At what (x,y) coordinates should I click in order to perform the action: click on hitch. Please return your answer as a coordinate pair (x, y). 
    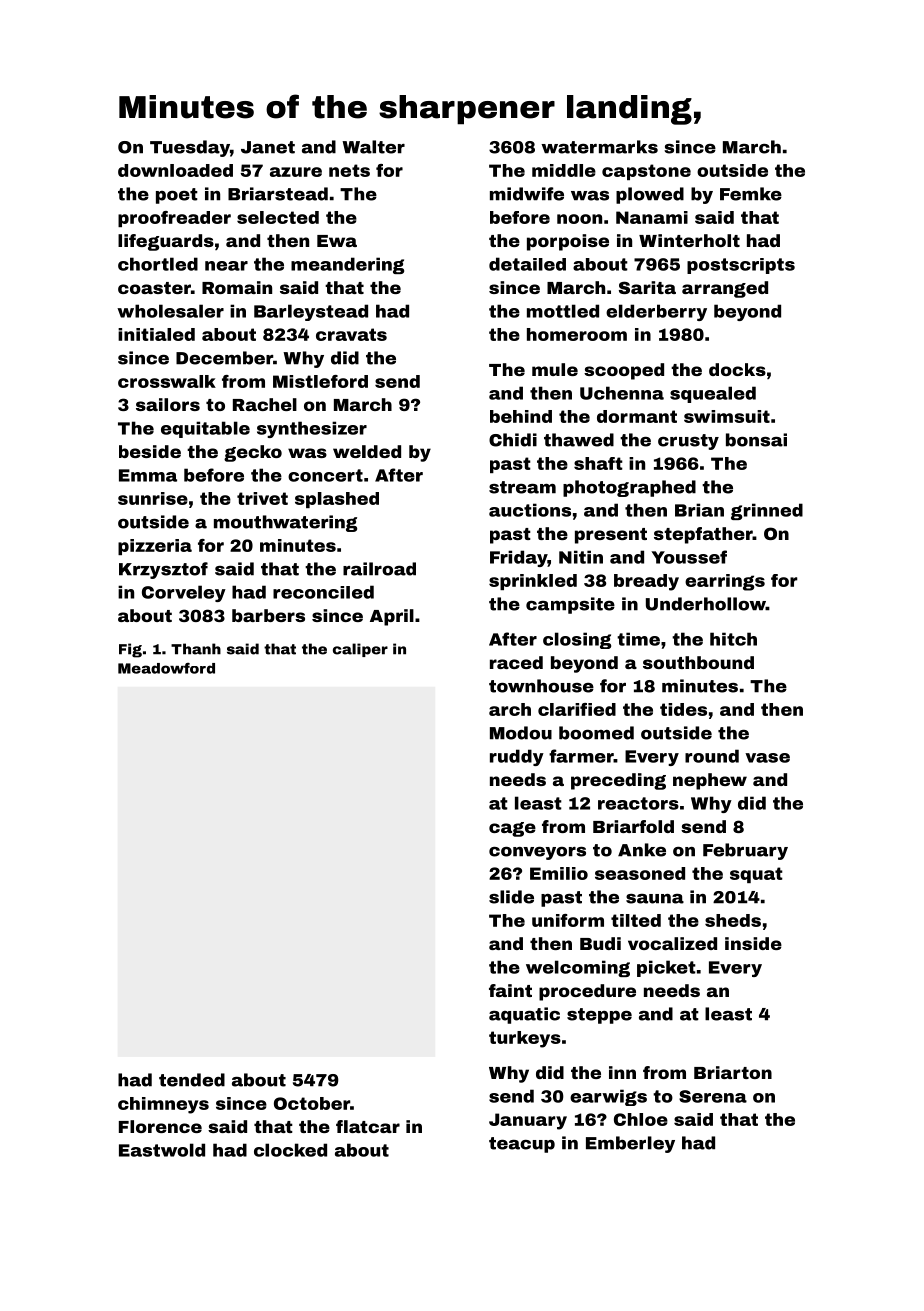
    Looking at the image, I should click on (733, 639).
